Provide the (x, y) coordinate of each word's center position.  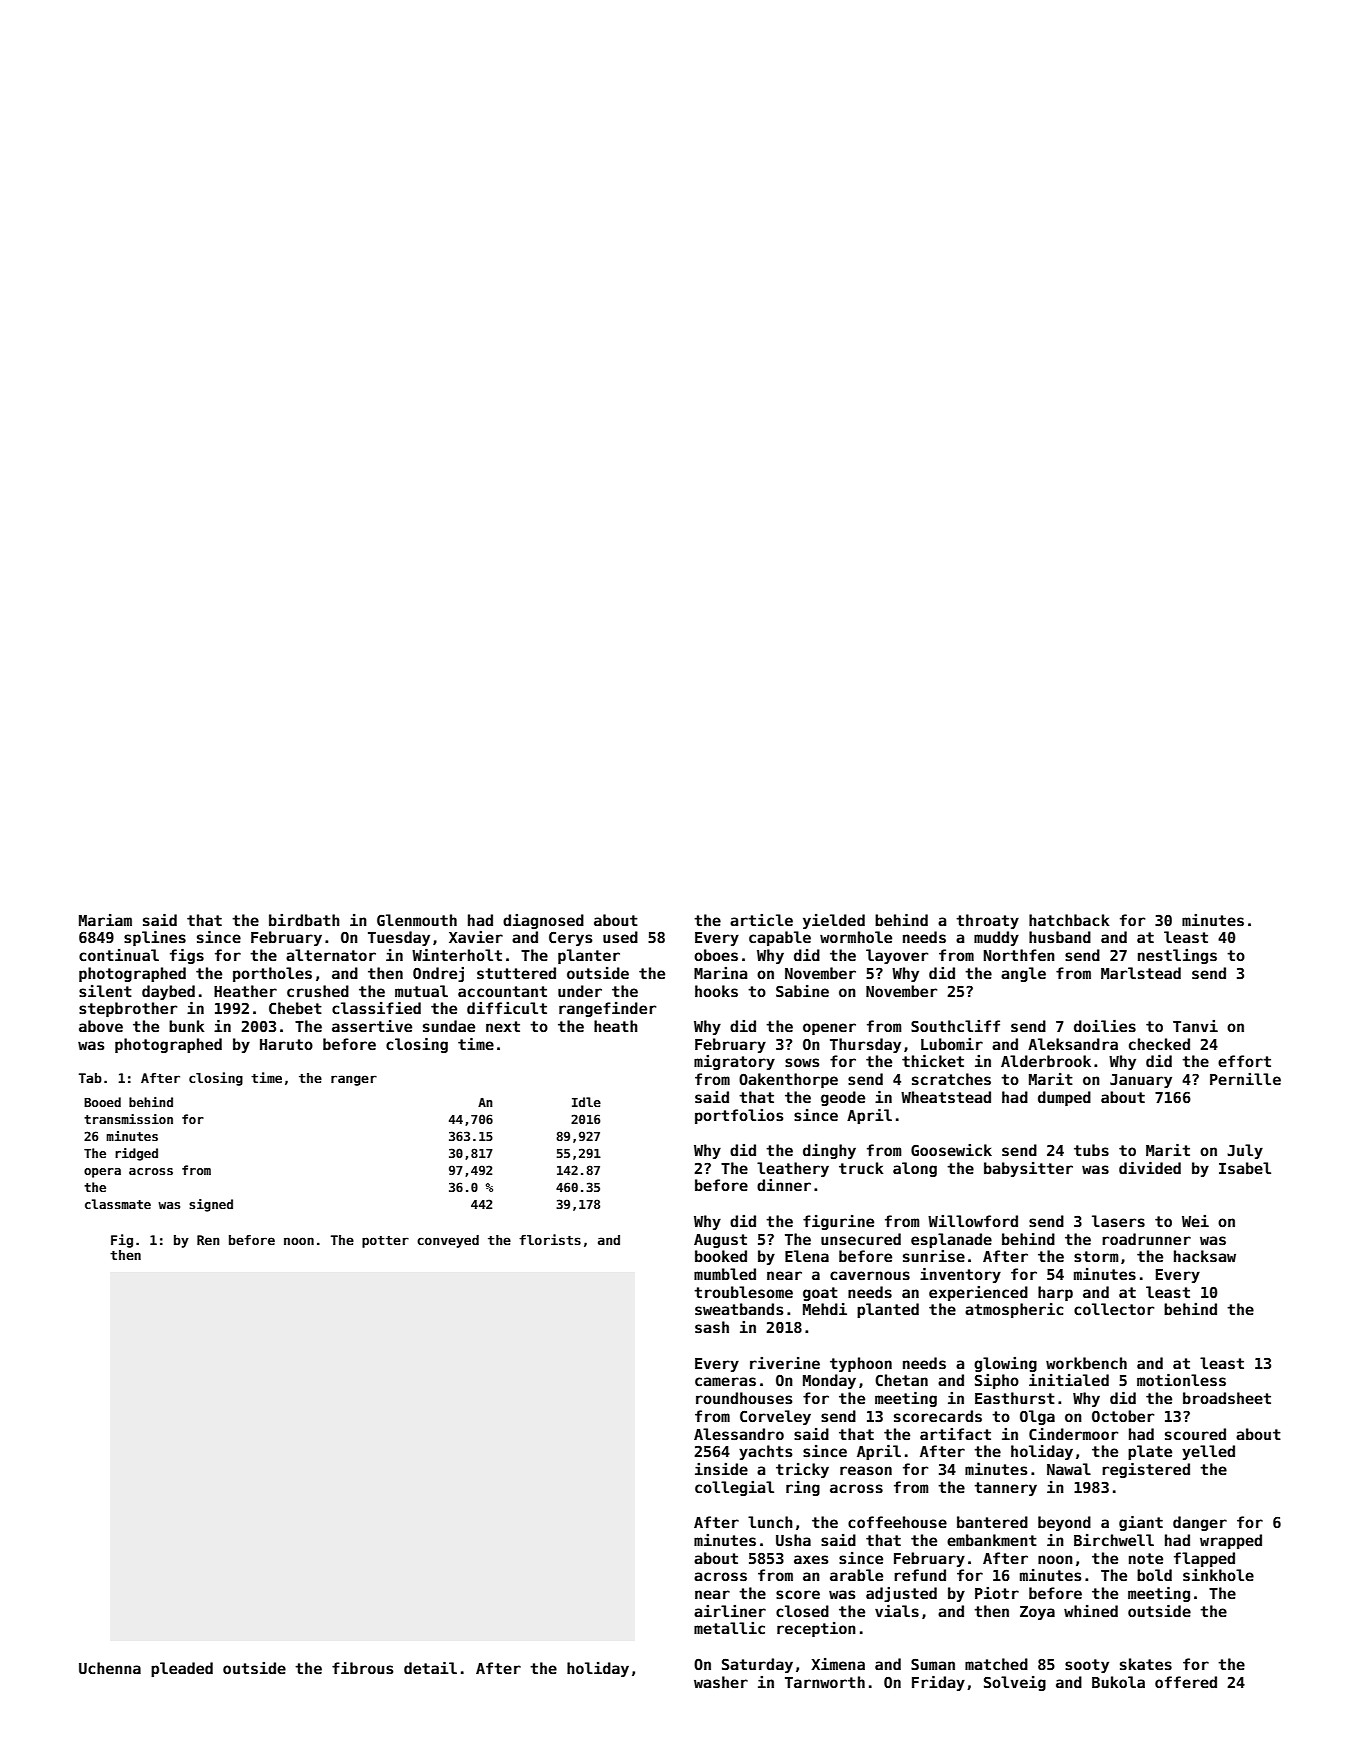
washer (721, 1682)
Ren (208, 1240)
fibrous (362, 1668)
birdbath (304, 920)
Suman (933, 1664)
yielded (834, 921)
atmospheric (1014, 1310)
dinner (784, 1185)
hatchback (1069, 920)
